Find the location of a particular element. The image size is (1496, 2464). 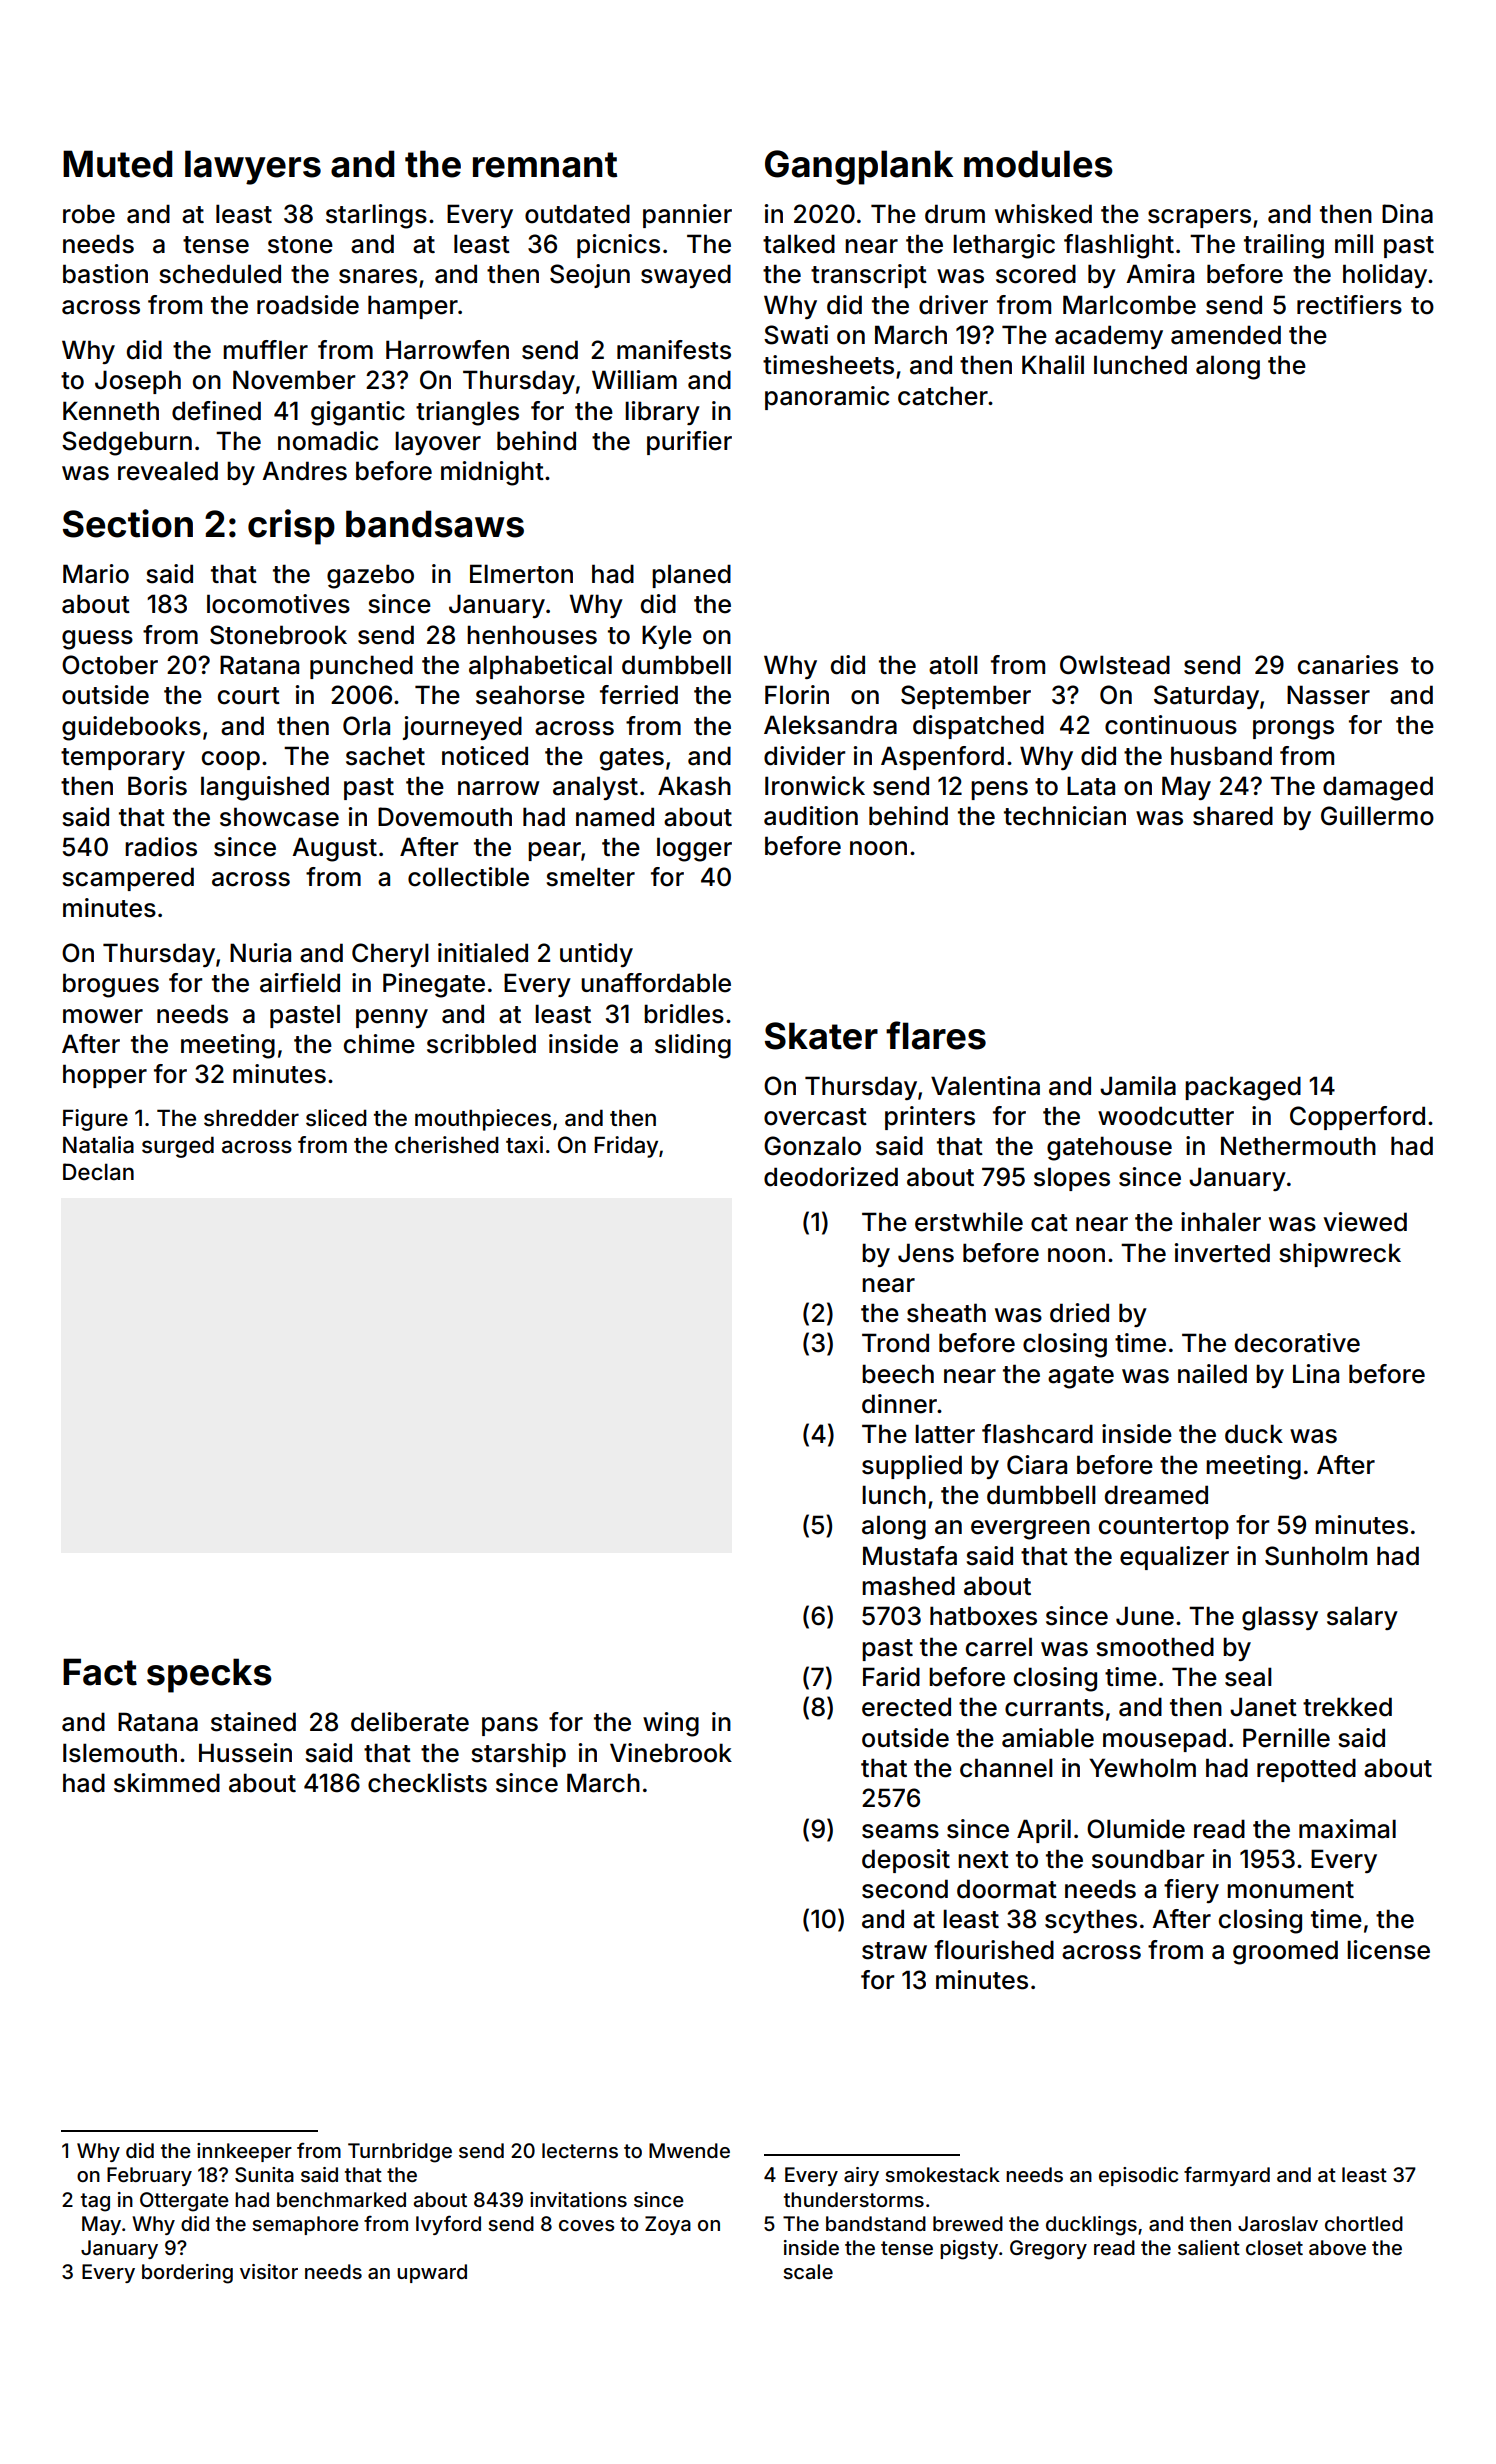

remnant is located at coordinates (545, 165).
